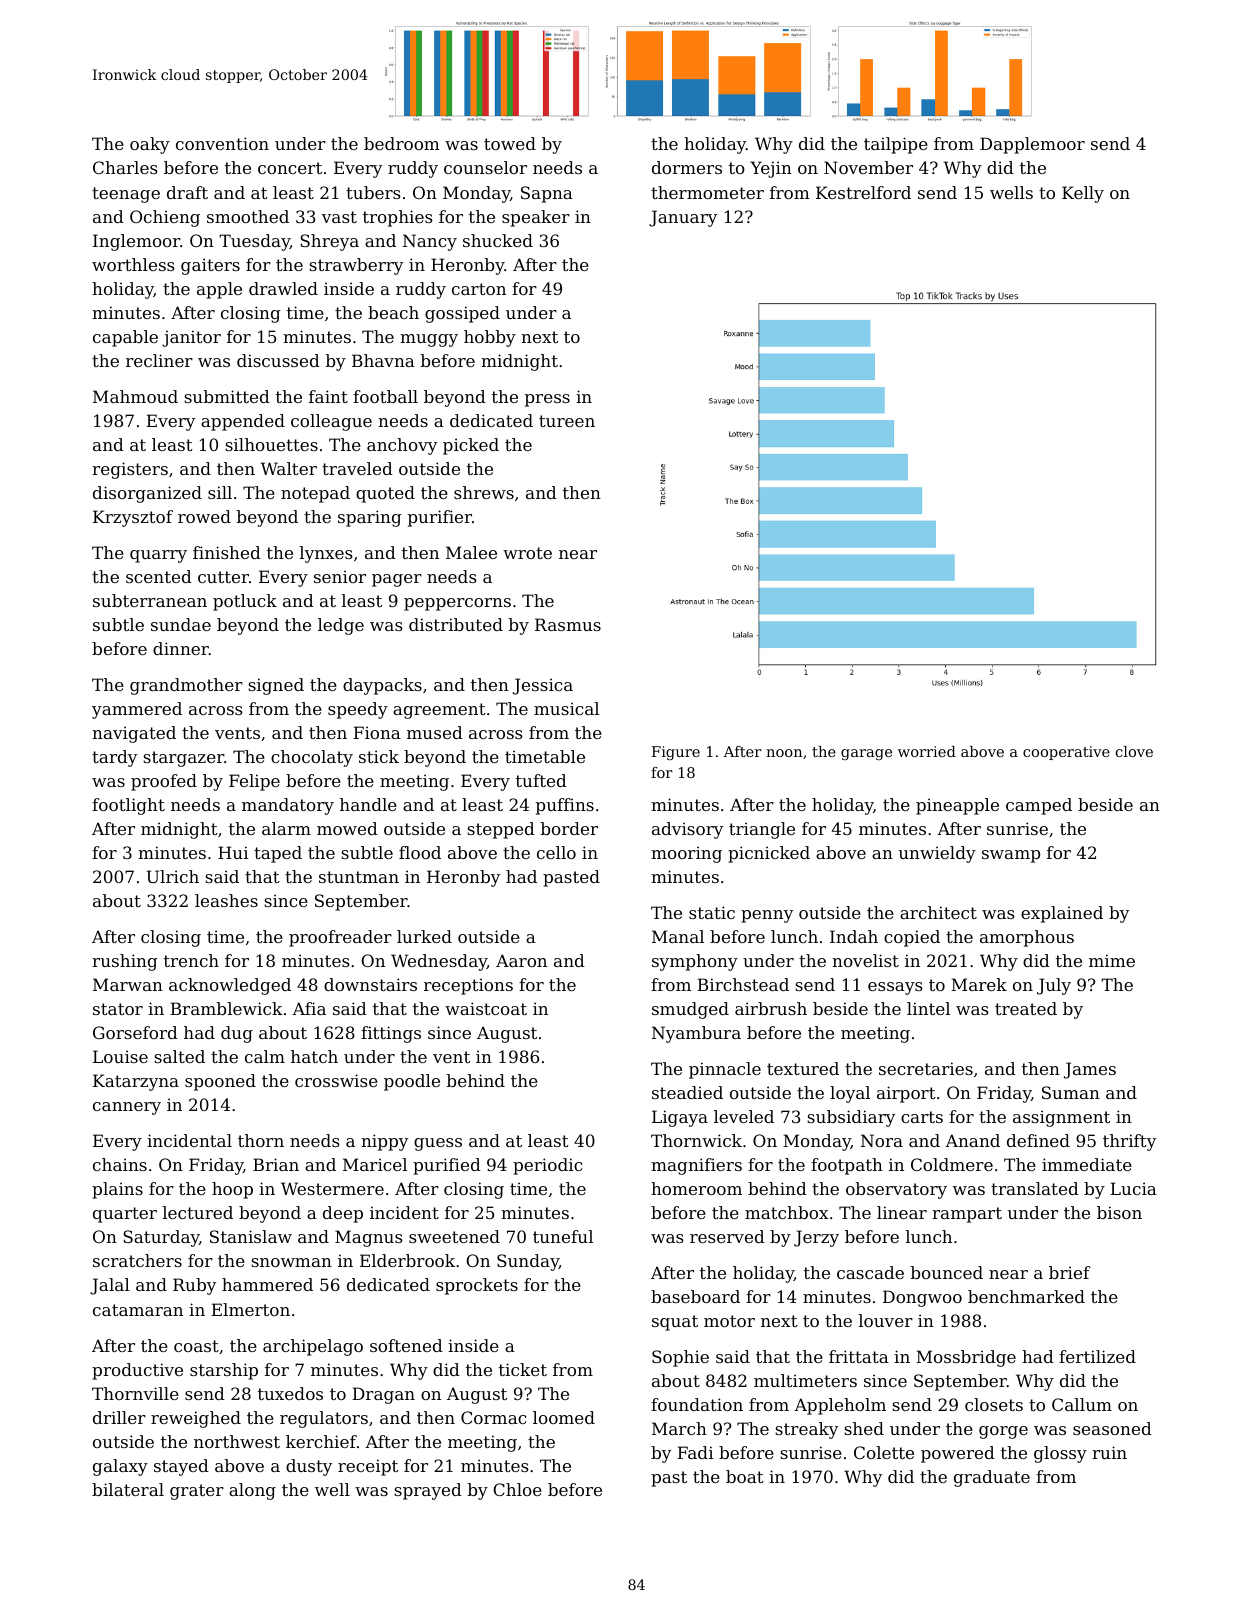 The image size is (1255, 1624). Describe the element at coordinates (402, 143) in the document. I see `bedroom` at that location.
